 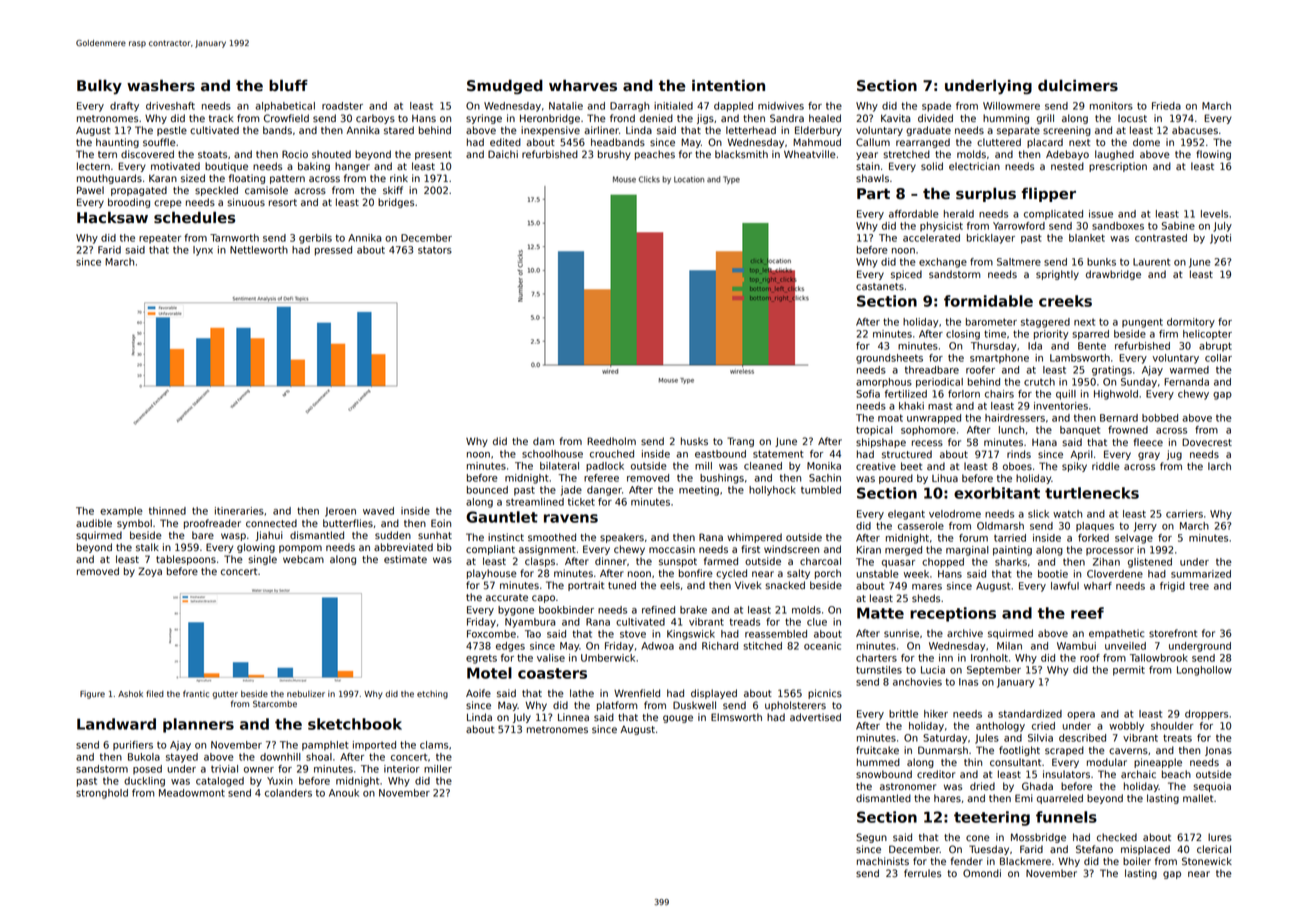 I want to click on wharves, so click(x=583, y=85).
